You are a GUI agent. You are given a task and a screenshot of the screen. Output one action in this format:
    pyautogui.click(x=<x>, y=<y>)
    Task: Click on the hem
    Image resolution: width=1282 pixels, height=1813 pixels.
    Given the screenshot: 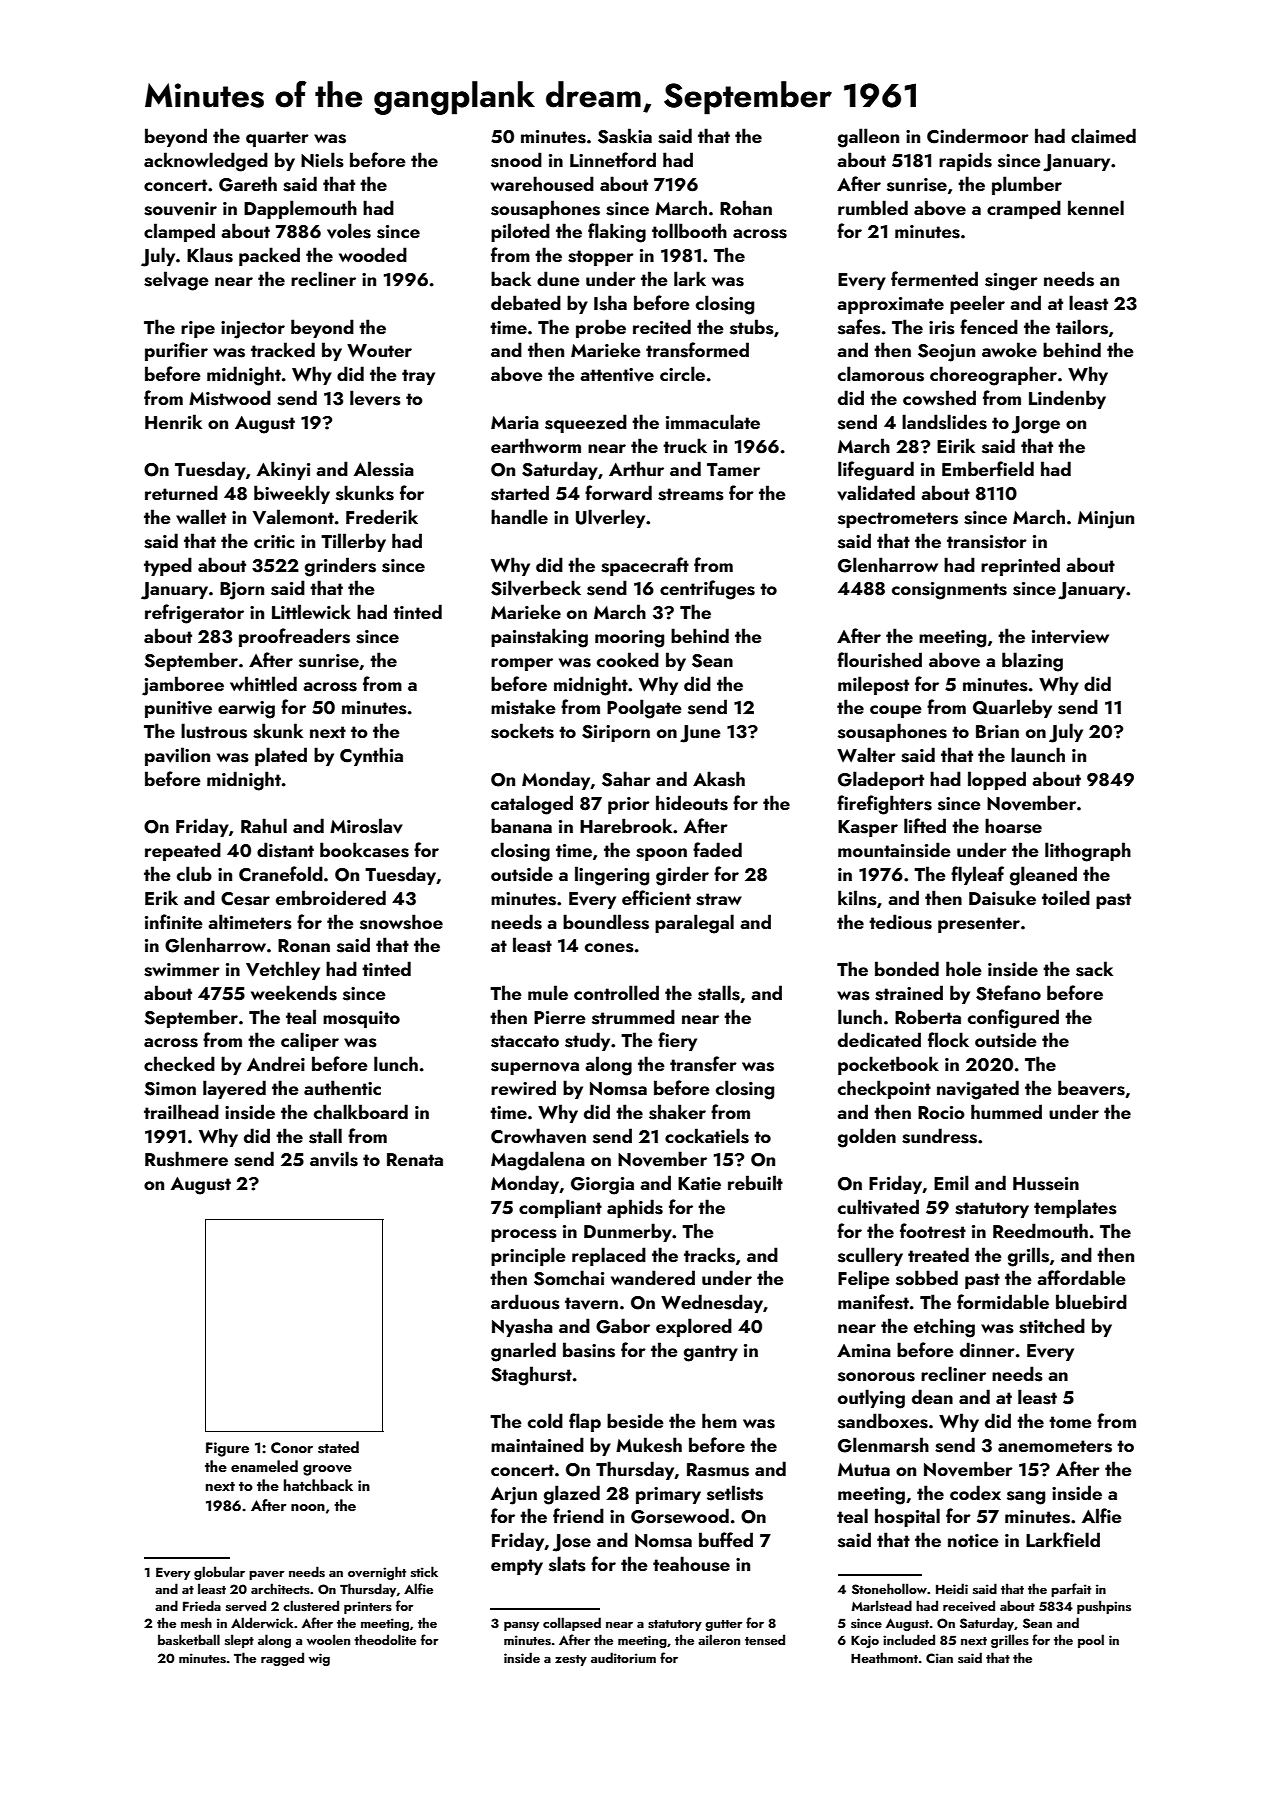 What is the action you would take?
    pyautogui.click(x=719, y=1420)
